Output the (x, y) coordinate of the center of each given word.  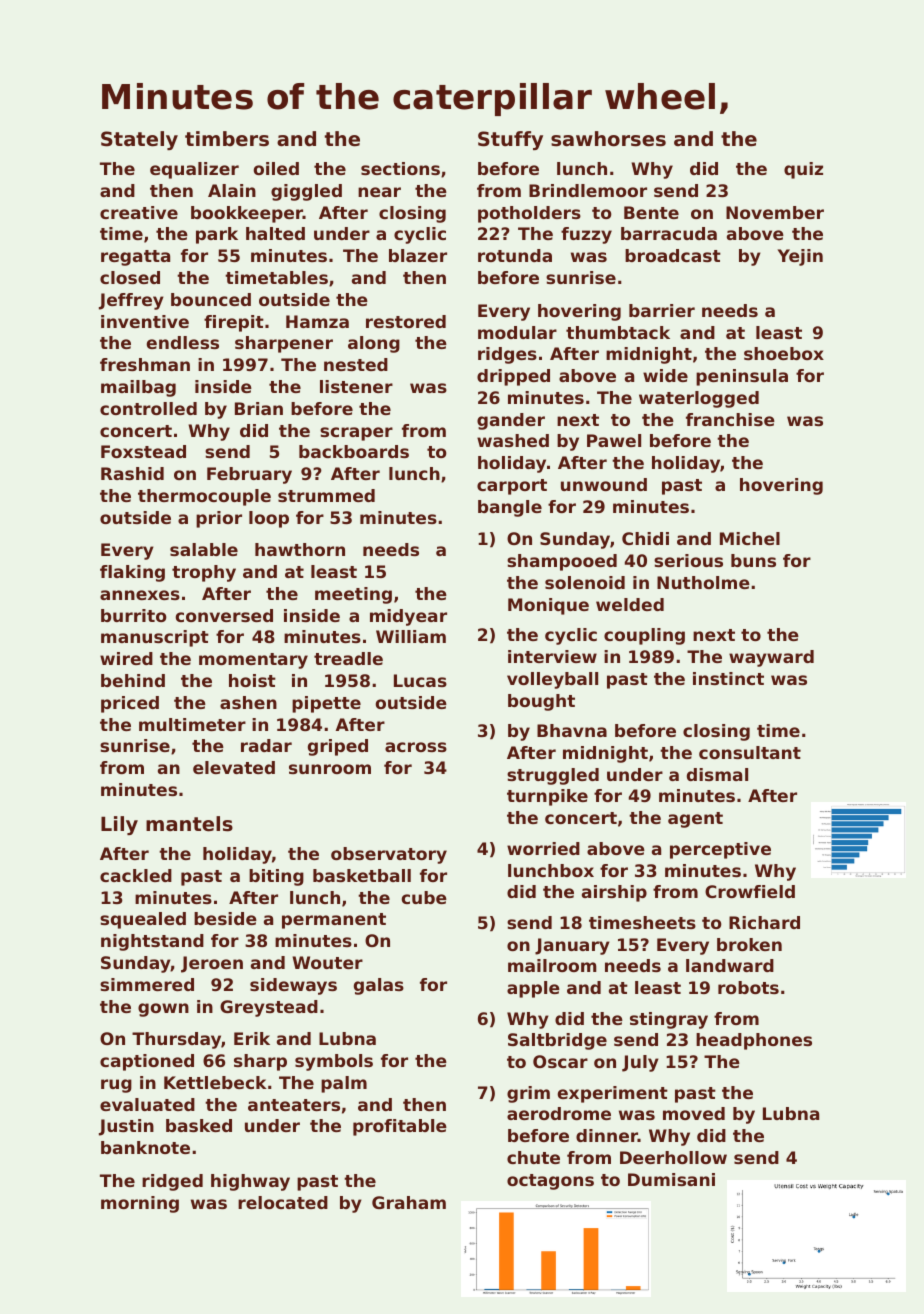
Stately (139, 140)
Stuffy (510, 140)
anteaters (294, 1105)
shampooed (562, 562)
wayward (771, 658)
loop (269, 519)
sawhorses (608, 139)
